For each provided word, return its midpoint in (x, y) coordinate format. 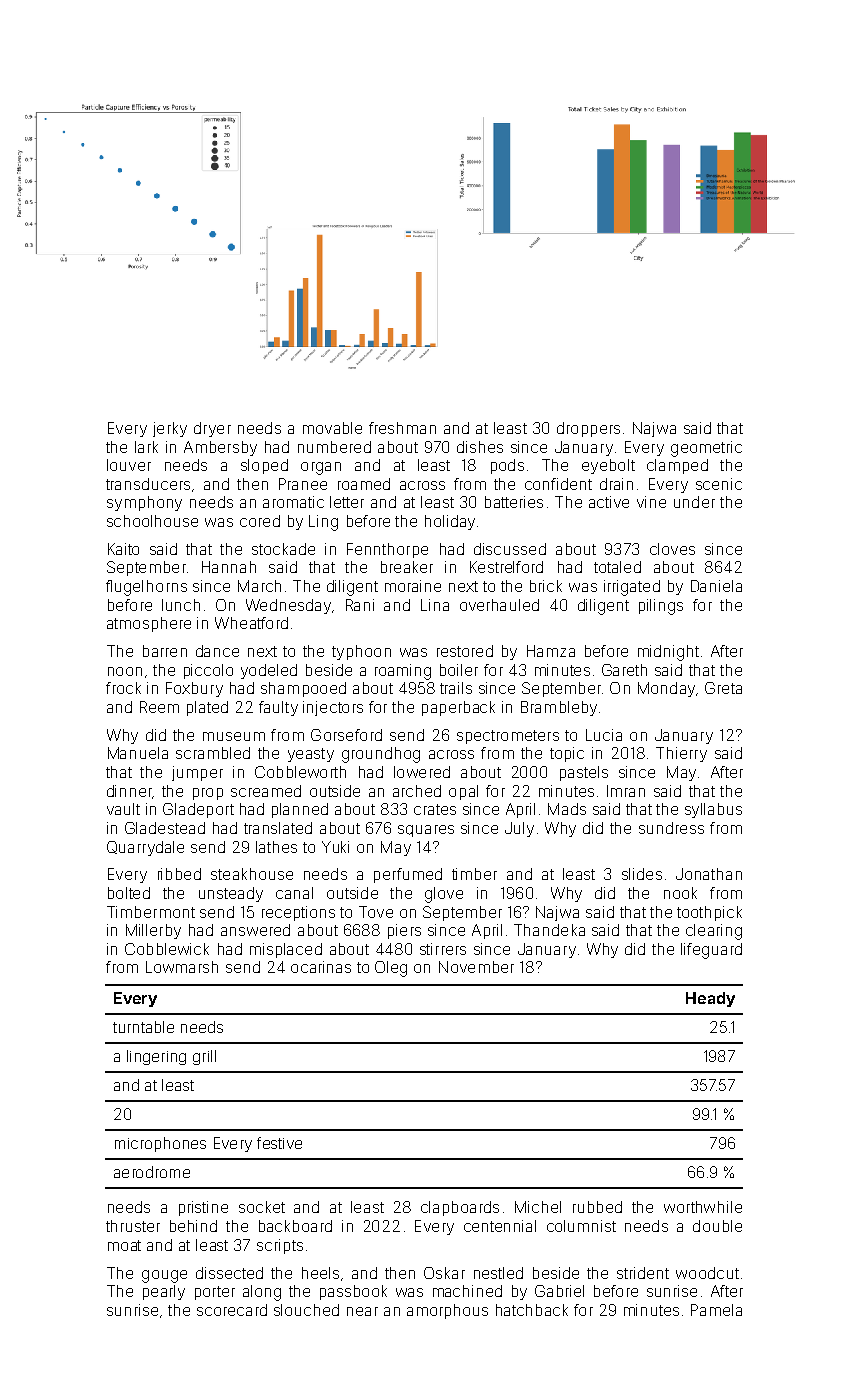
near (362, 1311)
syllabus (713, 810)
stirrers (443, 949)
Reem (159, 707)
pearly (164, 1292)
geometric (706, 449)
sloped (264, 466)
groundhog (381, 755)
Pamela (716, 1310)
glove (444, 895)
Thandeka (549, 930)
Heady (710, 999)
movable (332, 428)
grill (204, 1057)
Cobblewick (167, 949)
